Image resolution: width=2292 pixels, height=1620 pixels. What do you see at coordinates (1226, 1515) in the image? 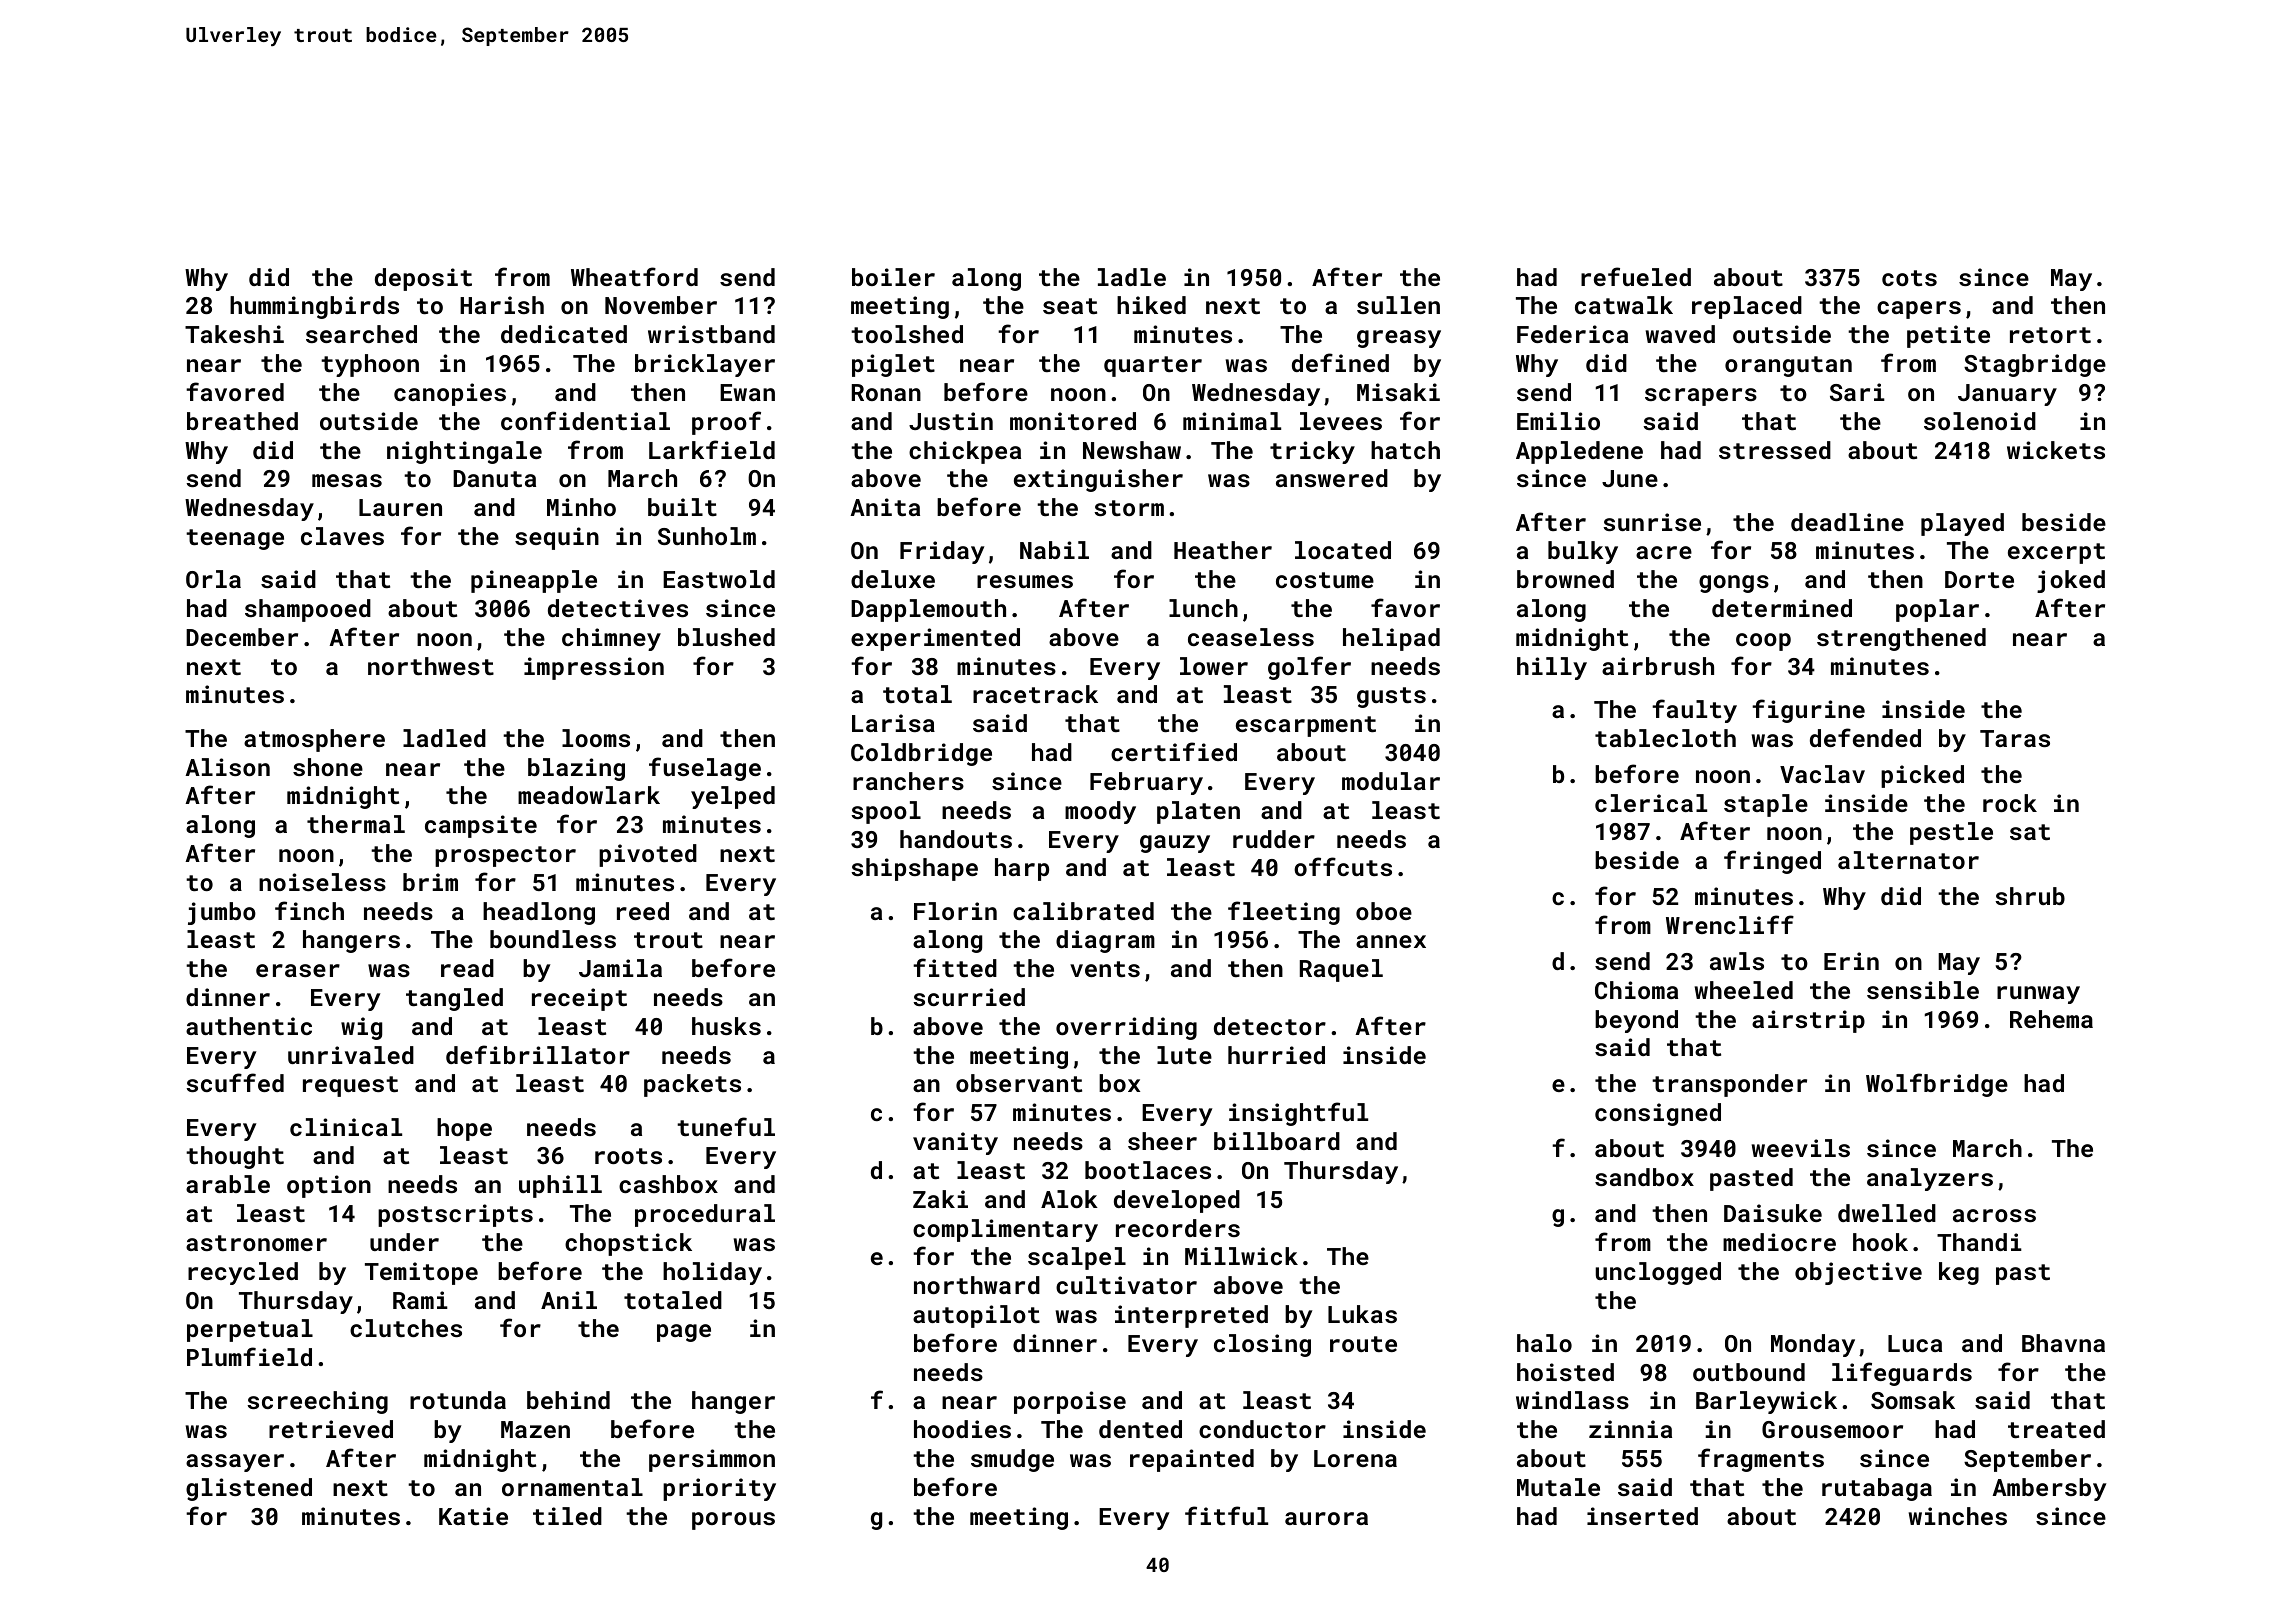
I see `fitful` at bounding box center [1226, 1515].
